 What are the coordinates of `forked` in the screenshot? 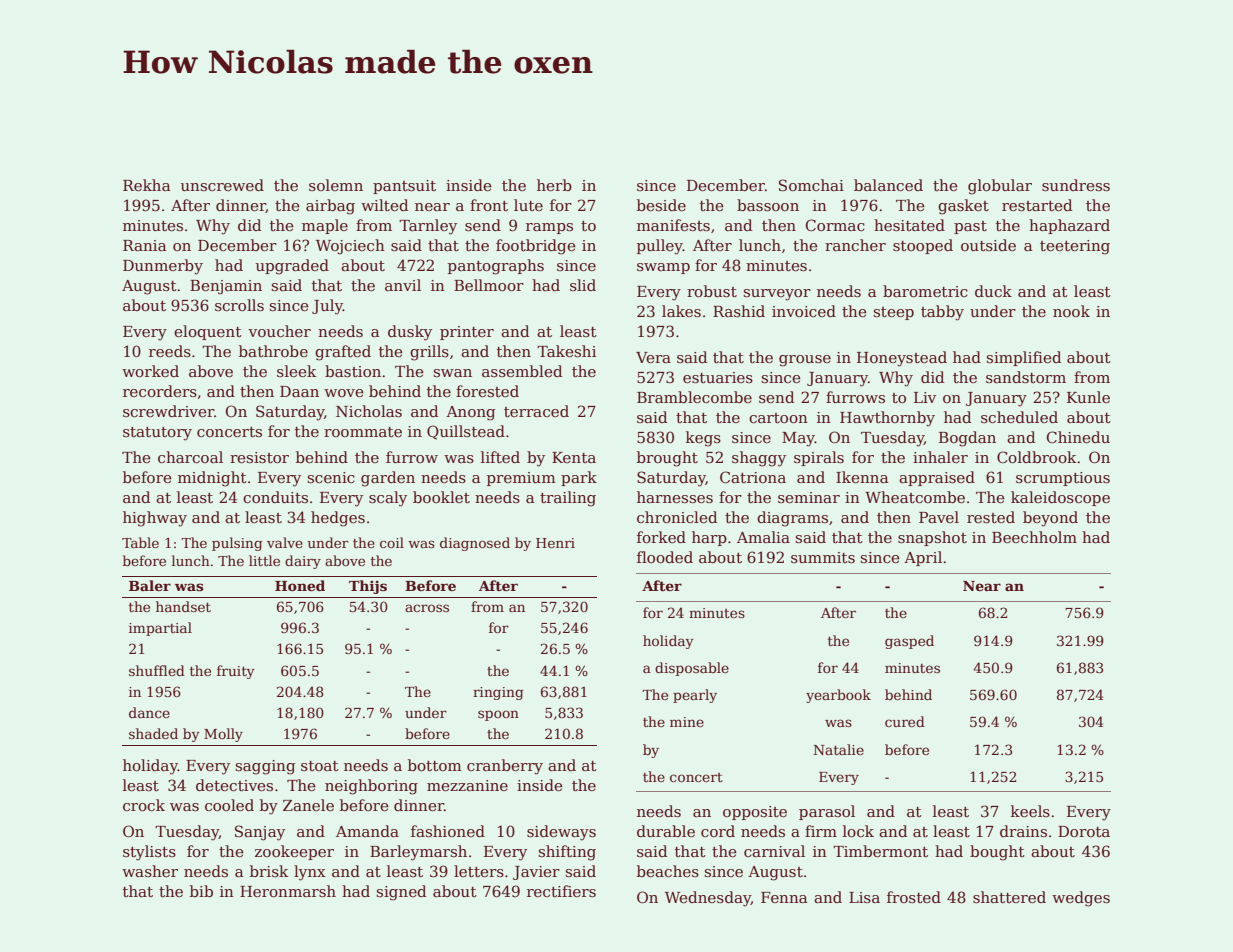 It's located at (661, 537).
